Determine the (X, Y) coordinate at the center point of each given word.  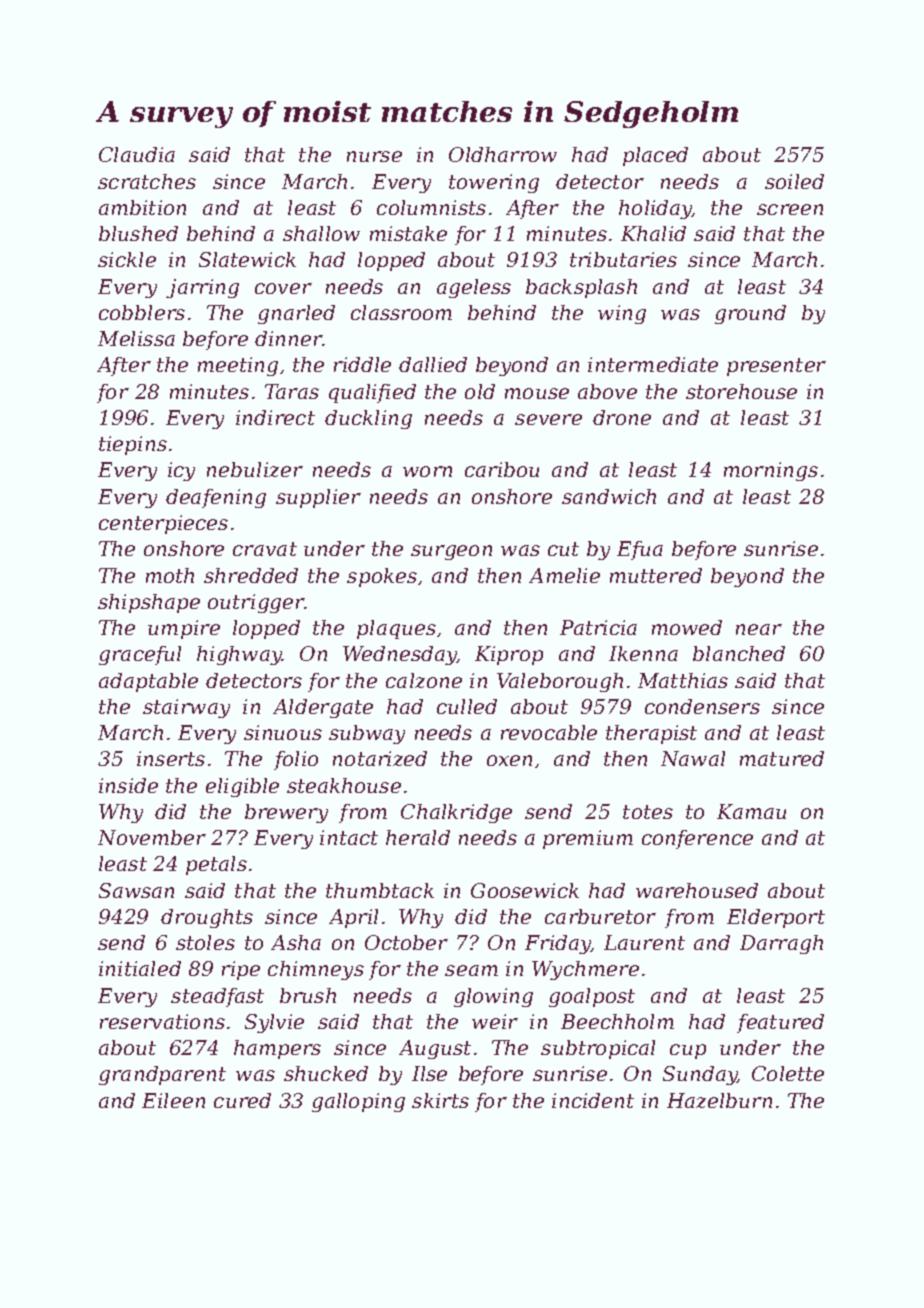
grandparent (162, 1075)
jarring (202, 288)
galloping (358, 1102)
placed (655, 156)
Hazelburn (719, 1100)
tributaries (623, 259)
